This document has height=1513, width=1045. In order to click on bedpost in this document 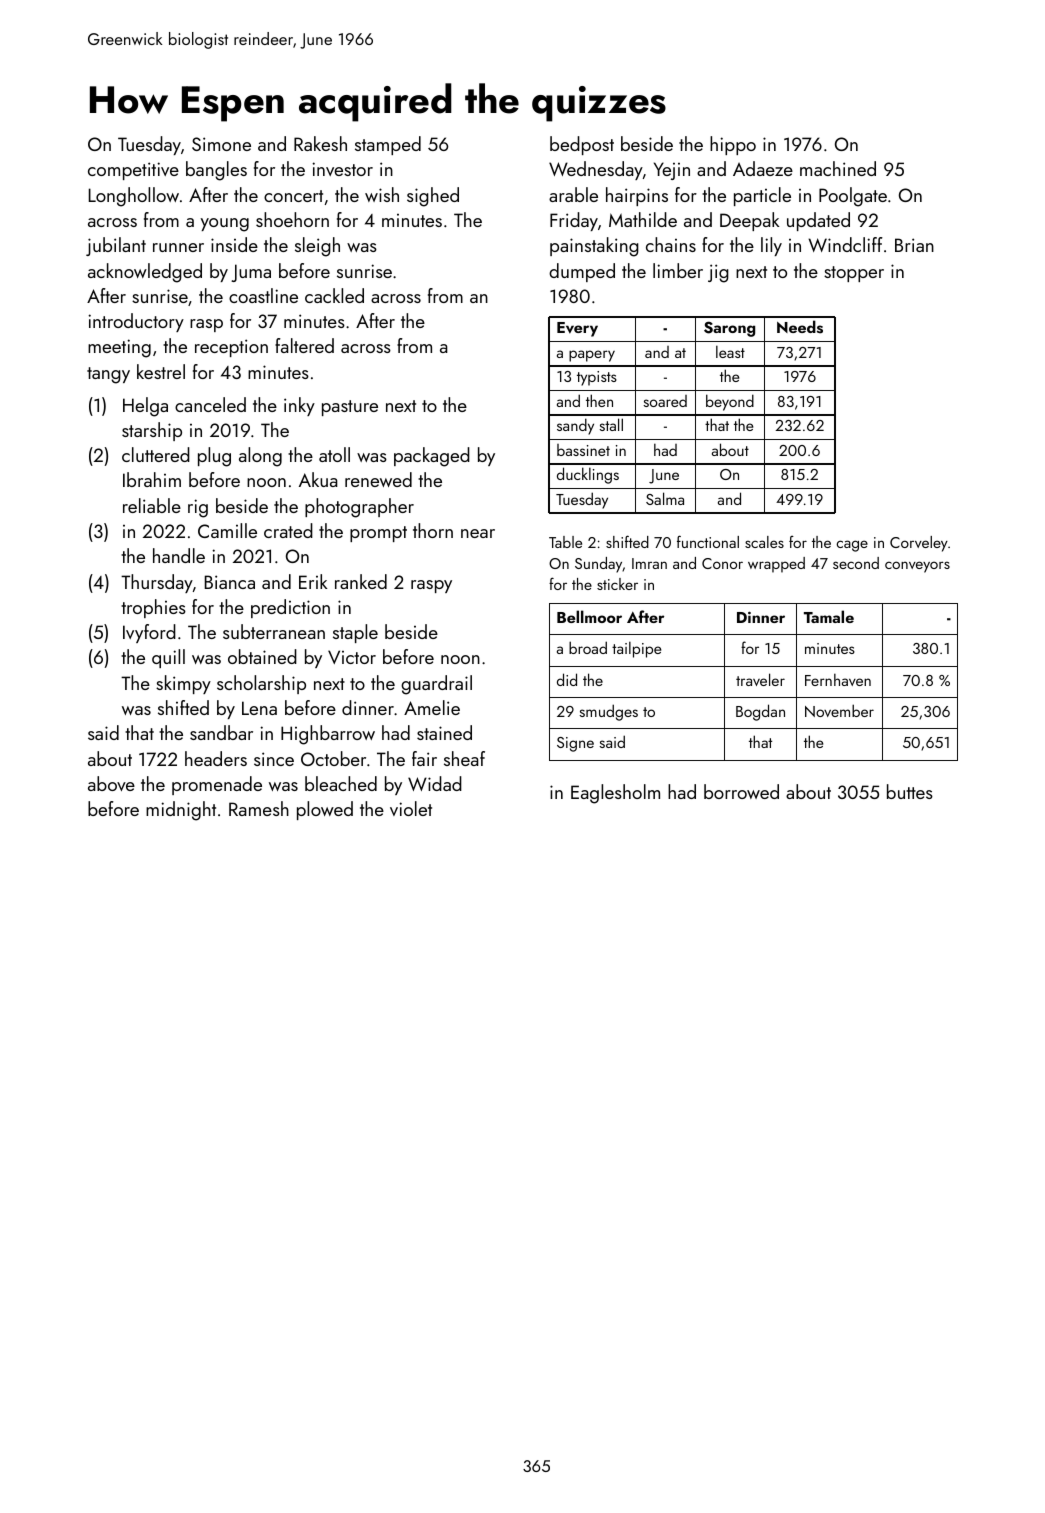, I will do `click(582, 145)`.
